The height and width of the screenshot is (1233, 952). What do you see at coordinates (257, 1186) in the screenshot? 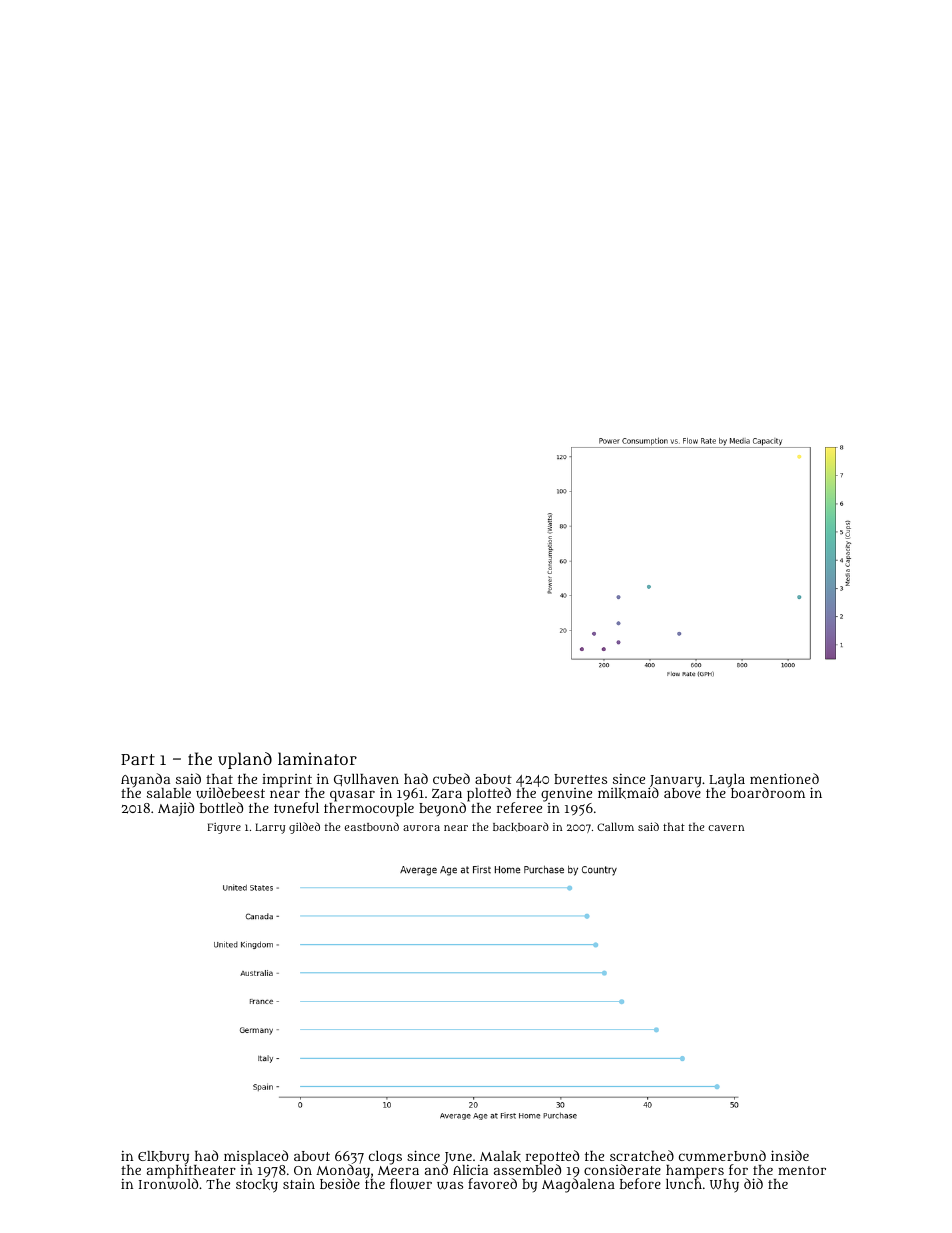
I see `stocky` at bounding box center [257, 1186].
